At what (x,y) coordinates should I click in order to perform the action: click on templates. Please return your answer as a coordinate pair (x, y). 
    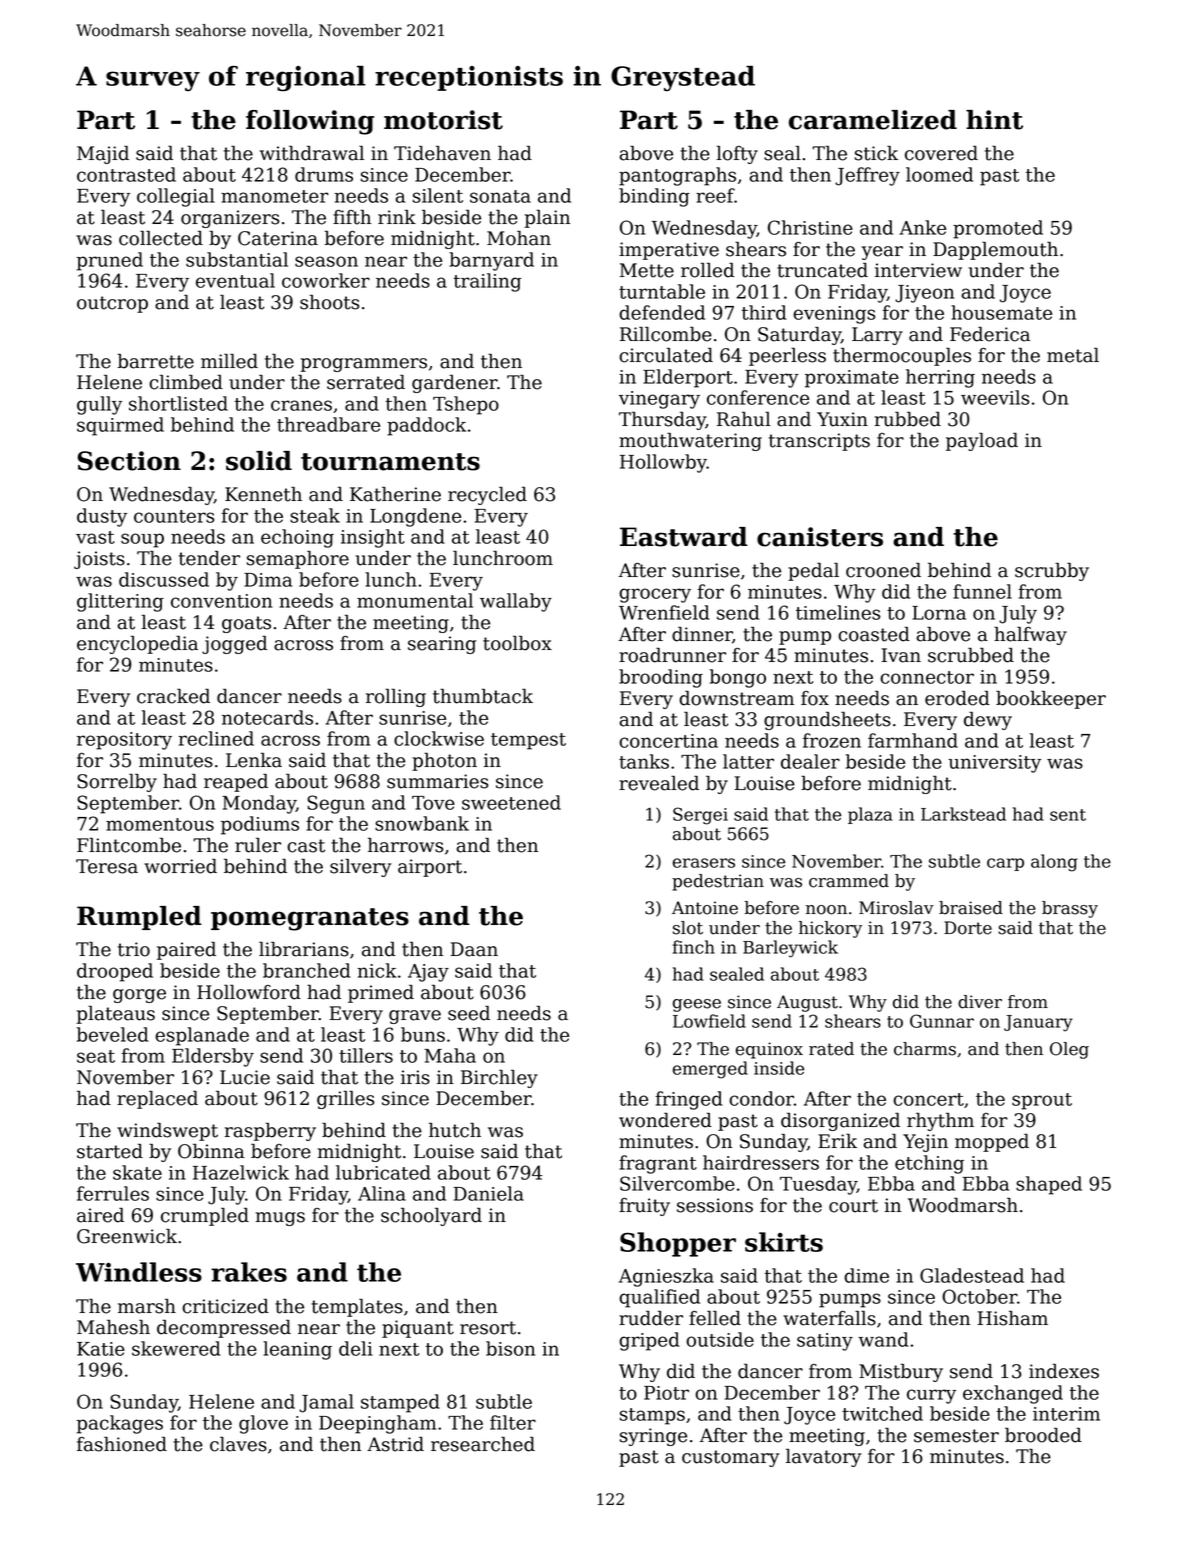
    Looking at the image, I should click on (357, 1308).
